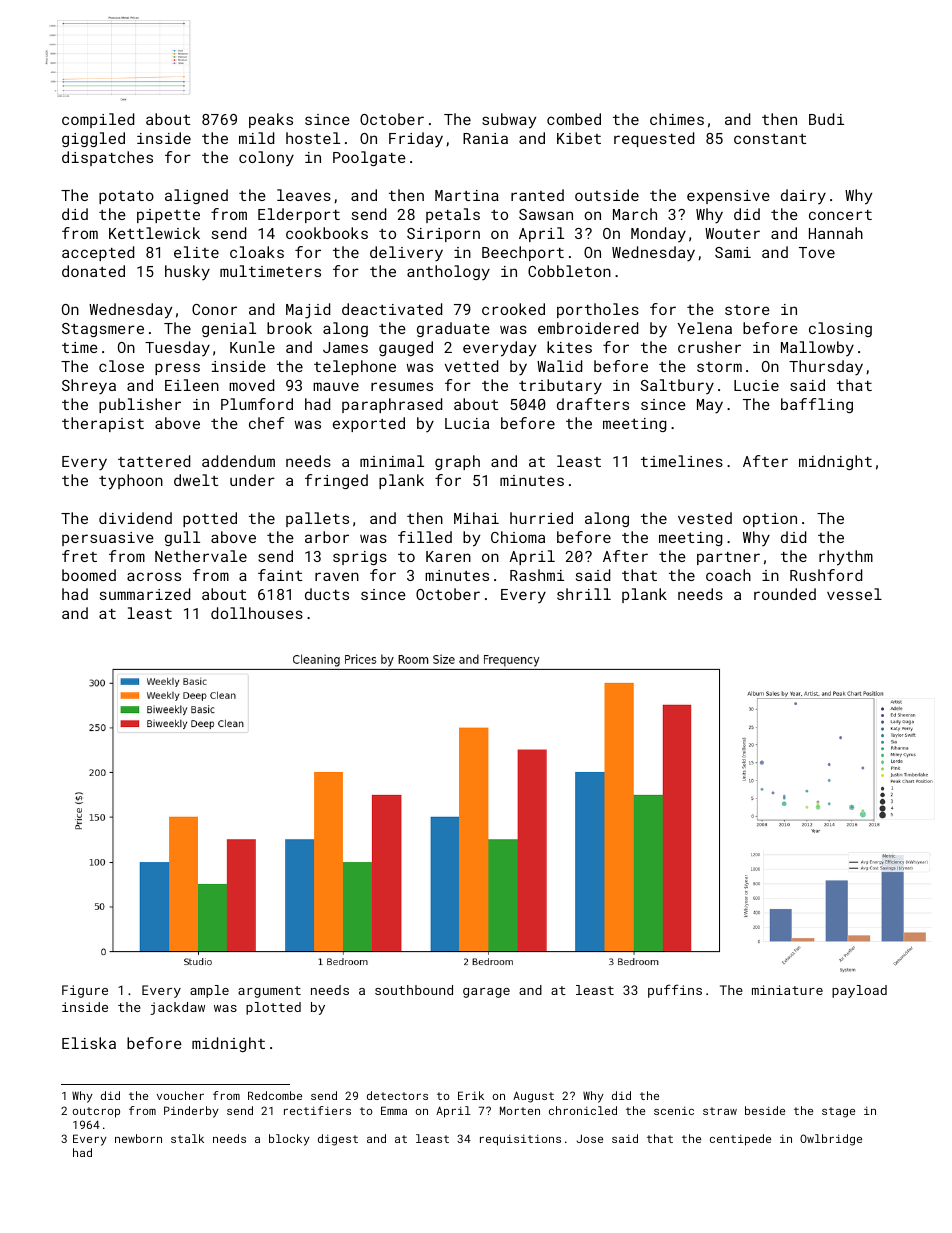 The height and width of the image is (1233, 952). I want to click on ample, so click(209, 991).
